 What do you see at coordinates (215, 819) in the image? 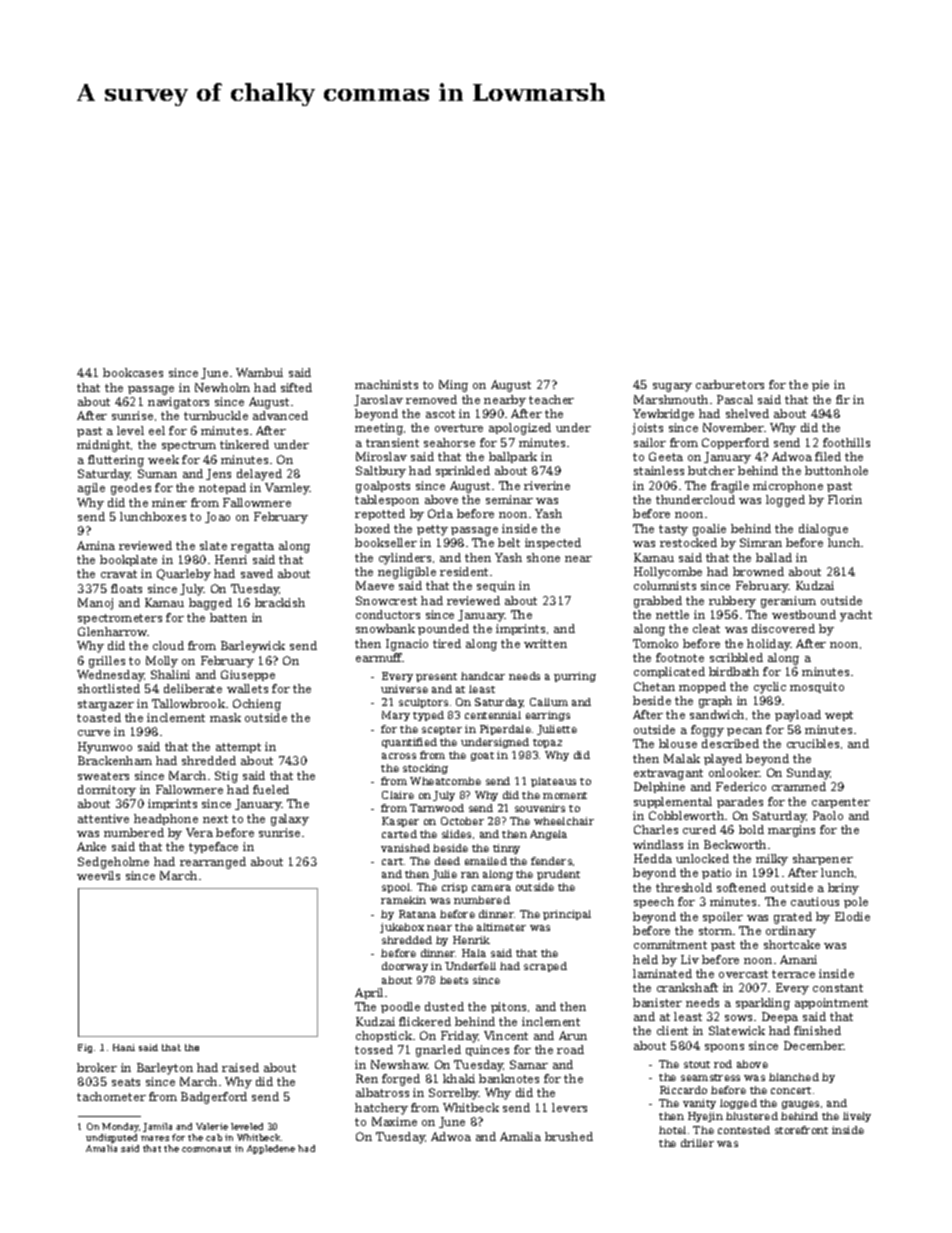
I see `next` at bounding box center [215, 819].
